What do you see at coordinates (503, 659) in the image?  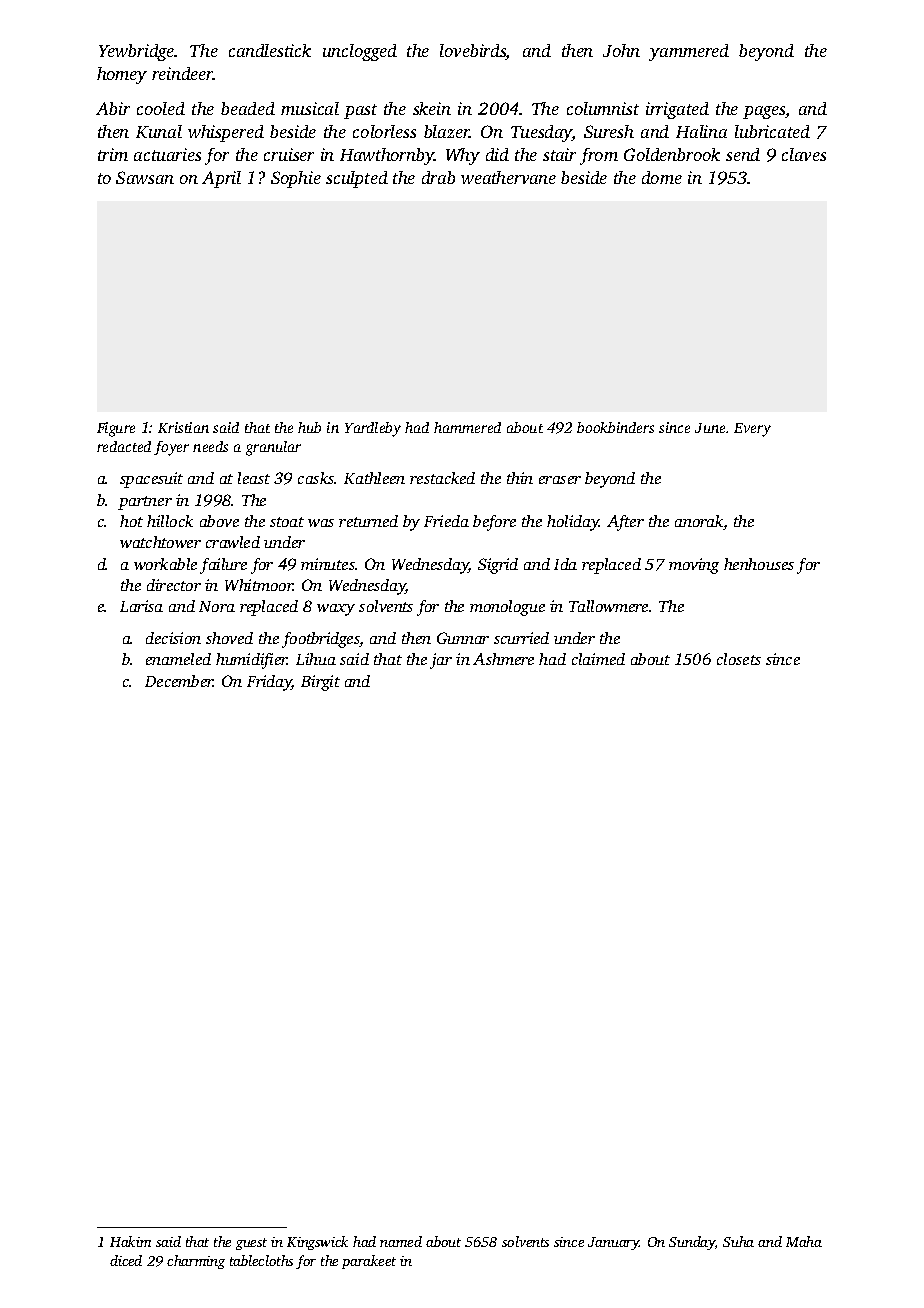 I see `Ashmere` at bounding box center [503, 659].
